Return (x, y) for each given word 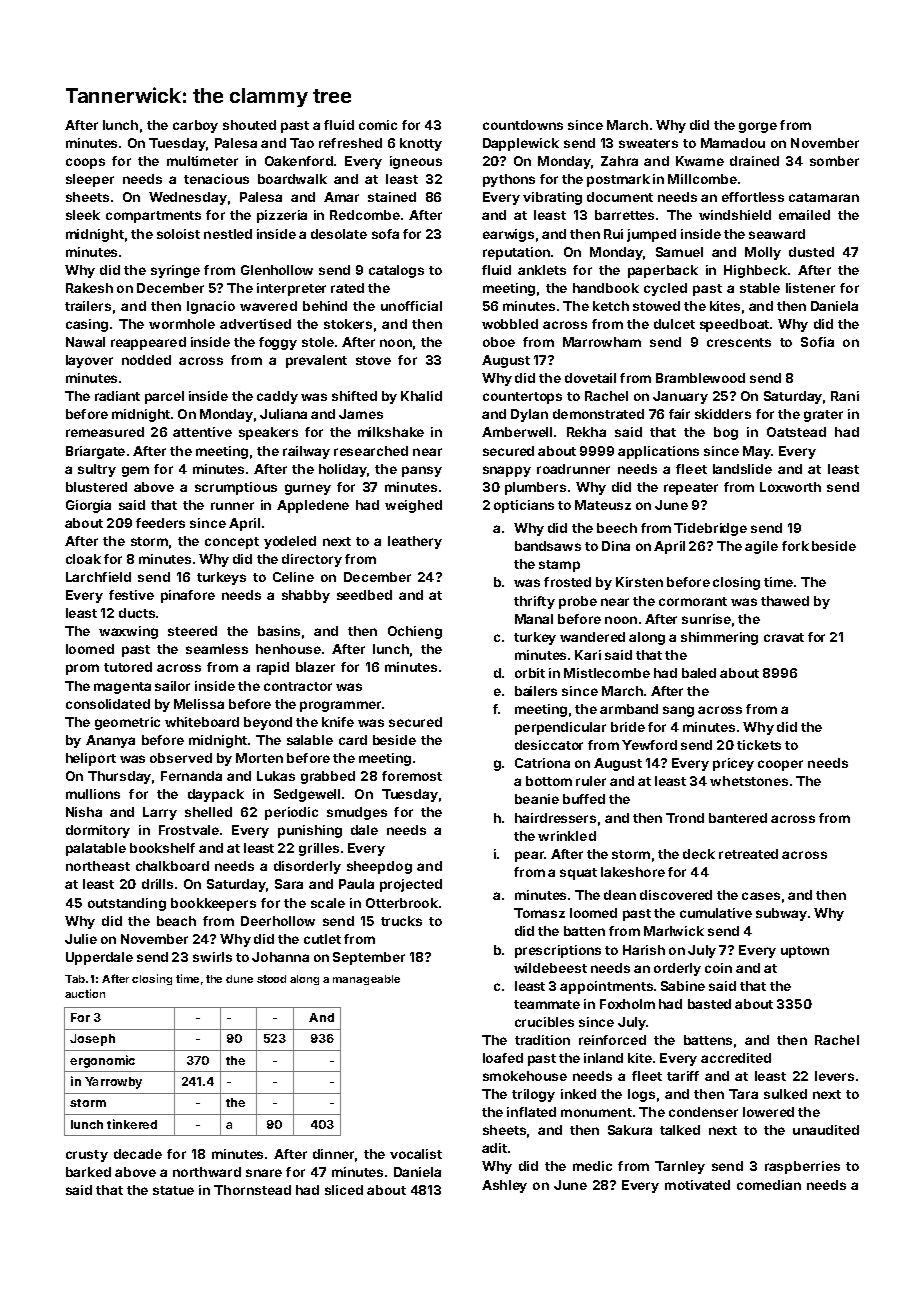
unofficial (411, 306)
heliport (91, 759)
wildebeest (550, 968)
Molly (763, 253)
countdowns (523, 125)
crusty (87, 1156)
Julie (81, 939)
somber (834, 161)
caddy (277, 397)
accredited (736, 1058)
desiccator (549, 745)
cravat (784, 637)
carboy (195, 126)
